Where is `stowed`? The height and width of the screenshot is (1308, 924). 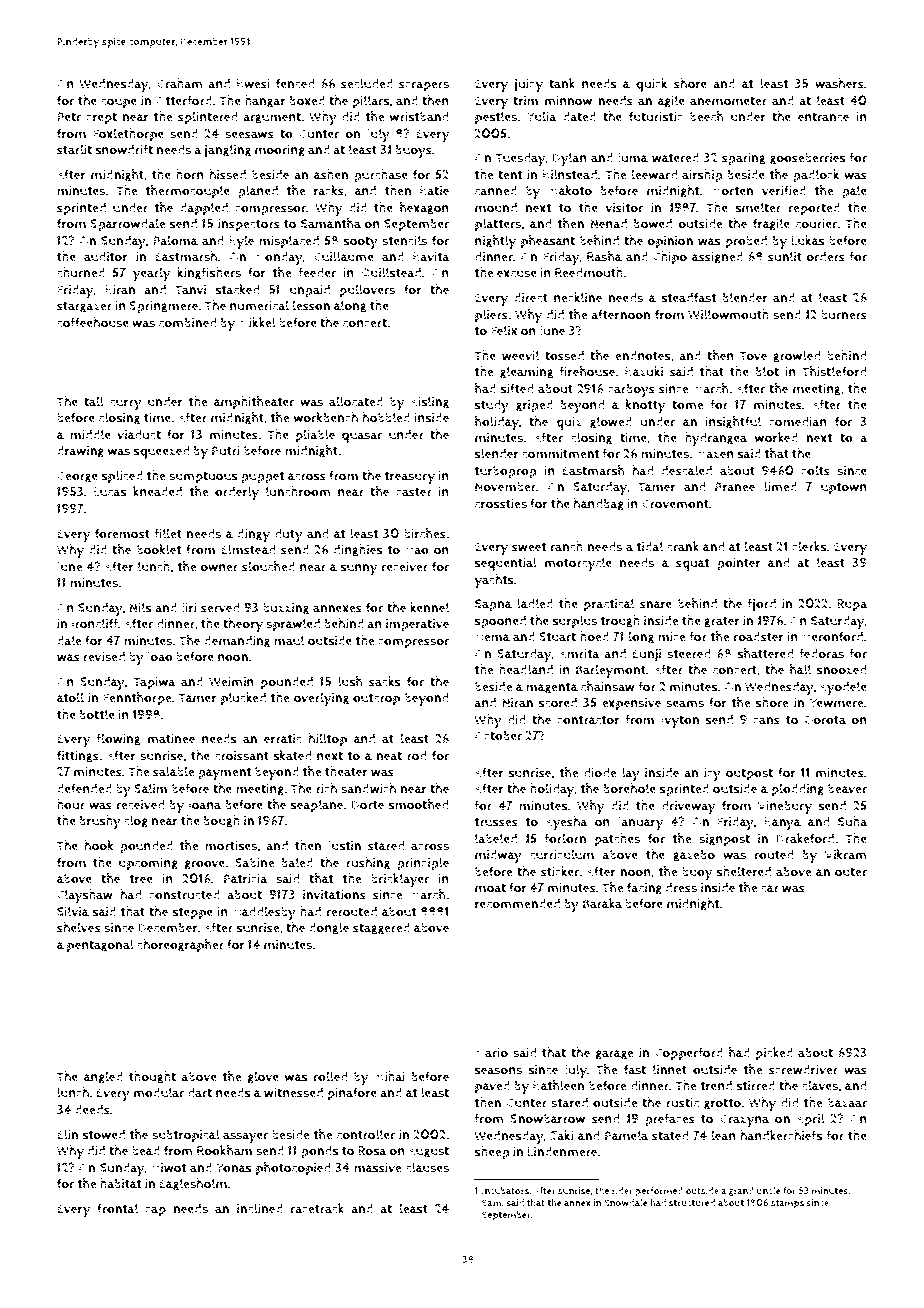 stowed is located at coordinates (103, 1134).
